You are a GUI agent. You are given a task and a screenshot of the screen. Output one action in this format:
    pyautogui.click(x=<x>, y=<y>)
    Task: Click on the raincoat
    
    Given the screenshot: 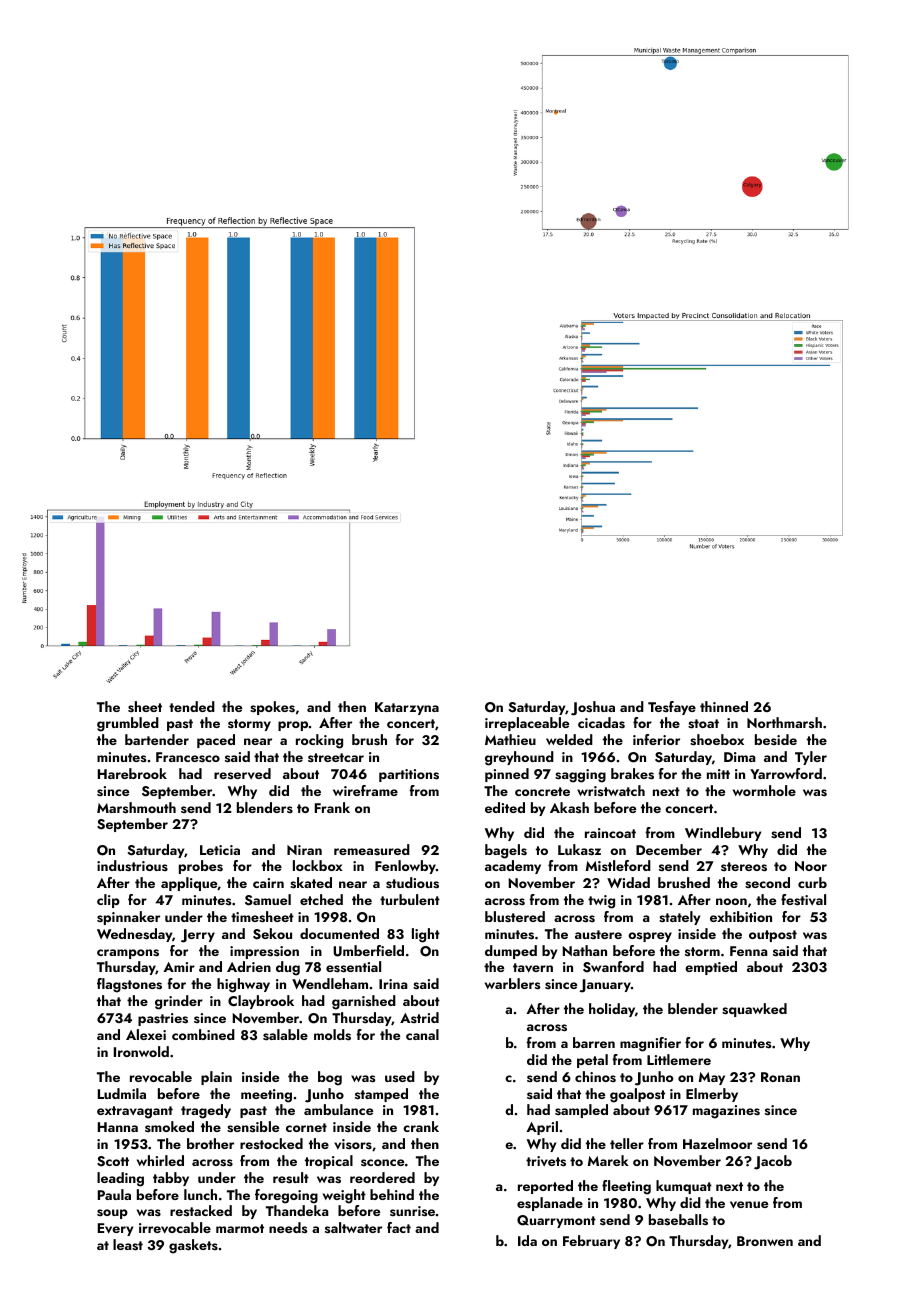 What is the action you would take?
    pyautogui.click(x=610, y=833)
